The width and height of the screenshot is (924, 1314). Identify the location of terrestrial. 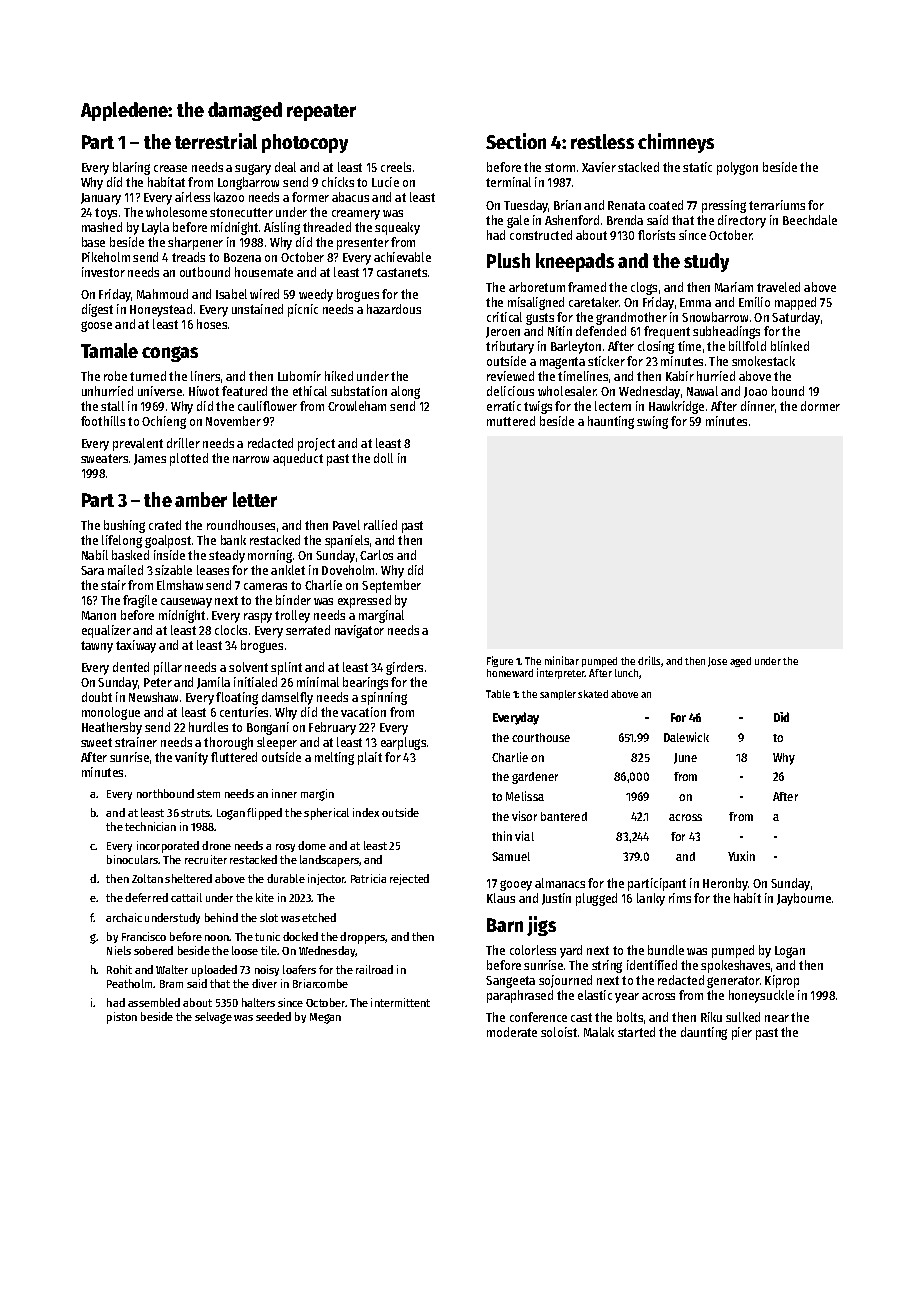
(216, 141).
